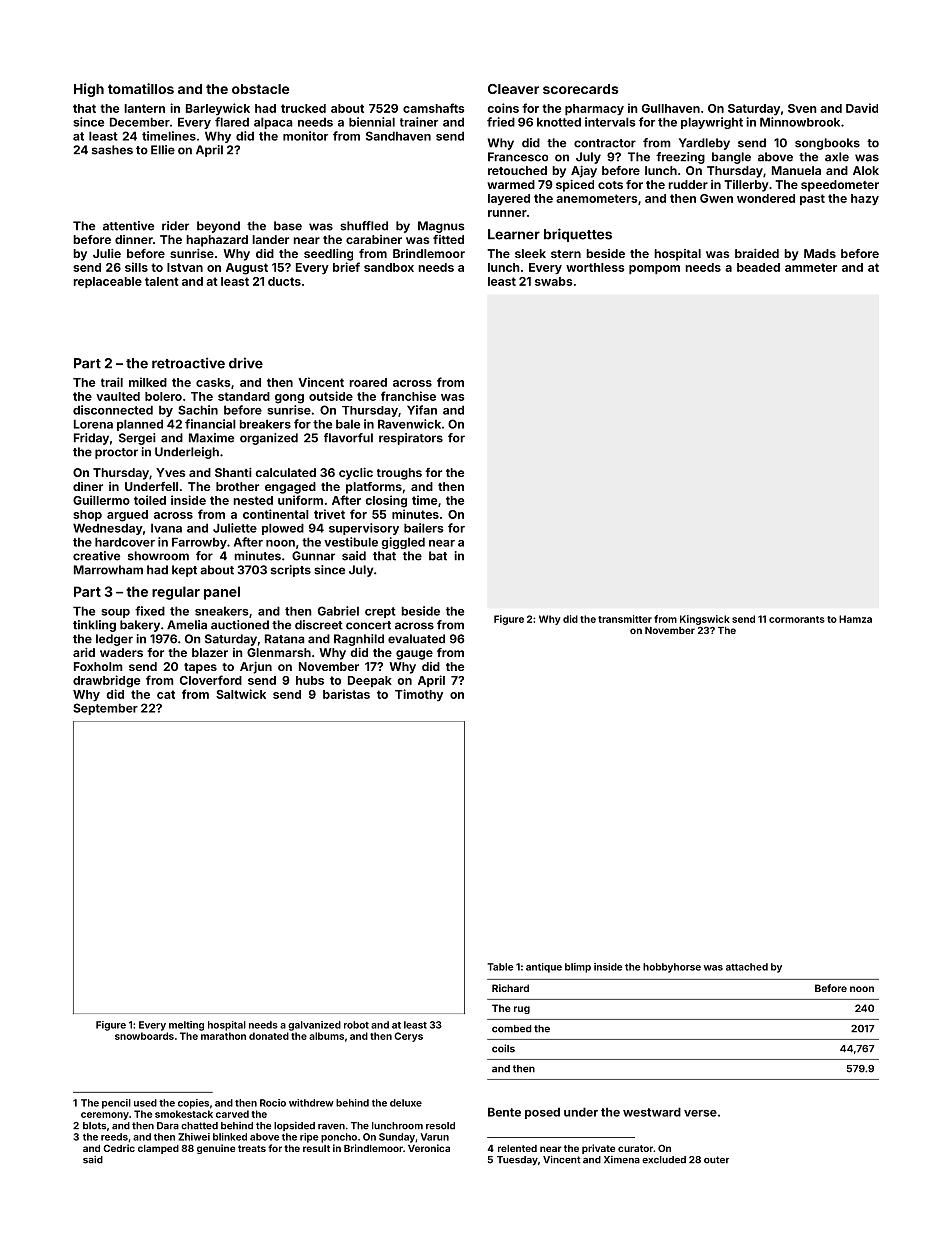 The height and width of the screenshot is (1233, 952). I want to click on pompom, so click(654, 269).
